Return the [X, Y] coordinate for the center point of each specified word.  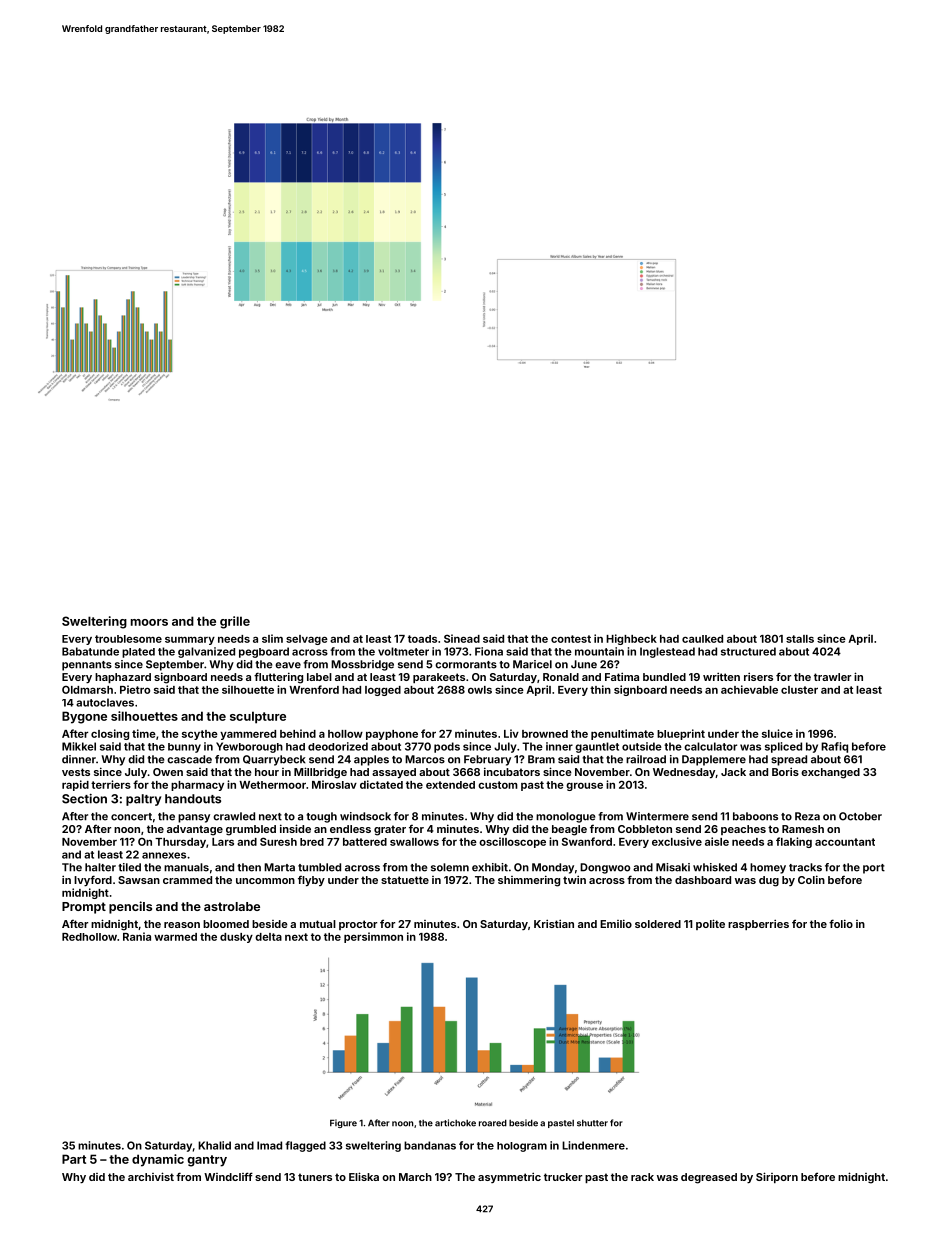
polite [710, 924]
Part [74, 1159]
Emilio [616, 923]
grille [235, 622]
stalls [800, 639]
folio [841, 923]
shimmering [529, 881]
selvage [307, 640]
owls [480, 690]
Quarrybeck [274, 760]
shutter [592, 1123]
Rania [137, 936]
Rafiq [834, 747]
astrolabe [232, 906]
